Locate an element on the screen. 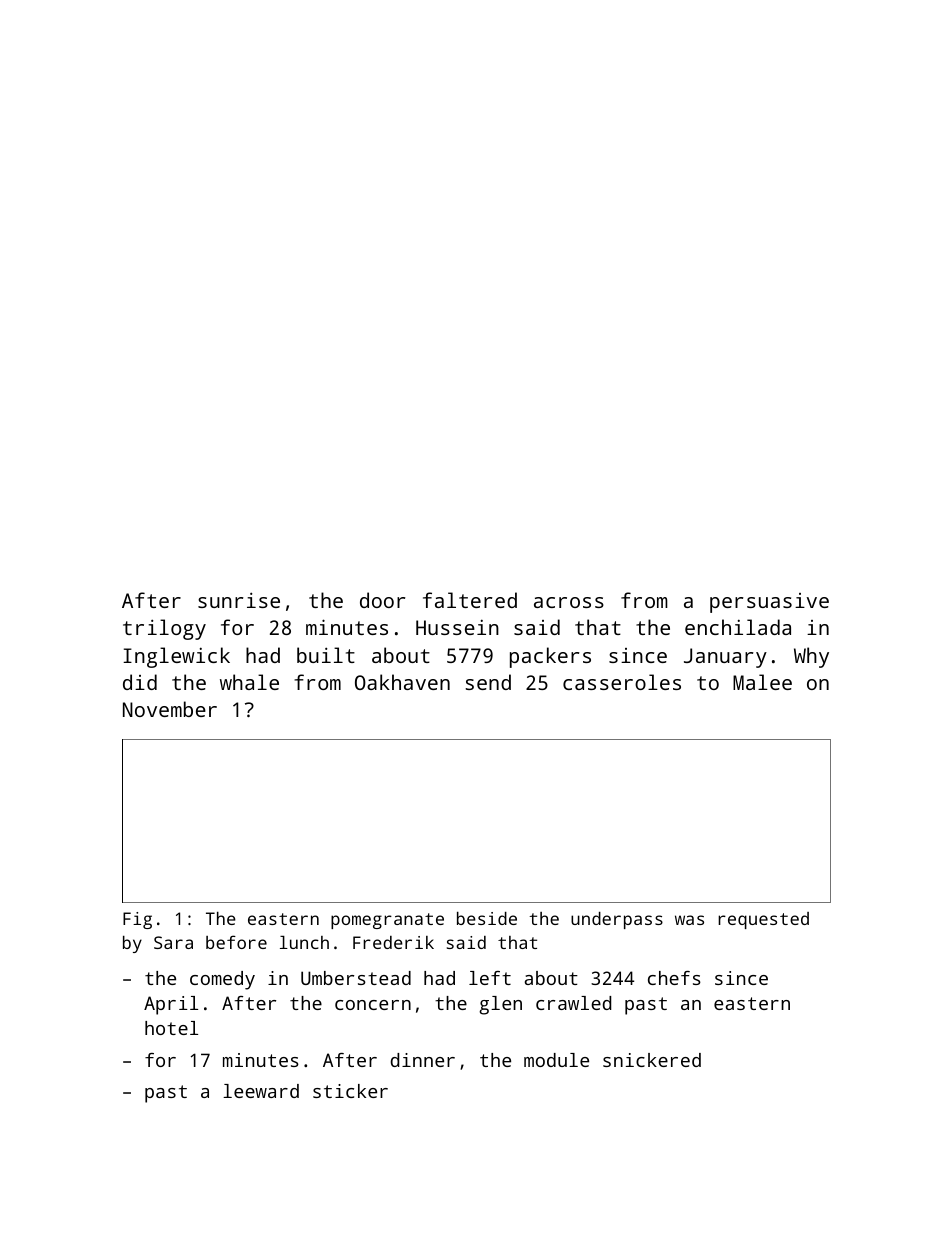 Image resolution: width=952 pixels, height=1233 pixels. beside is located at coordinates (487, 918).
